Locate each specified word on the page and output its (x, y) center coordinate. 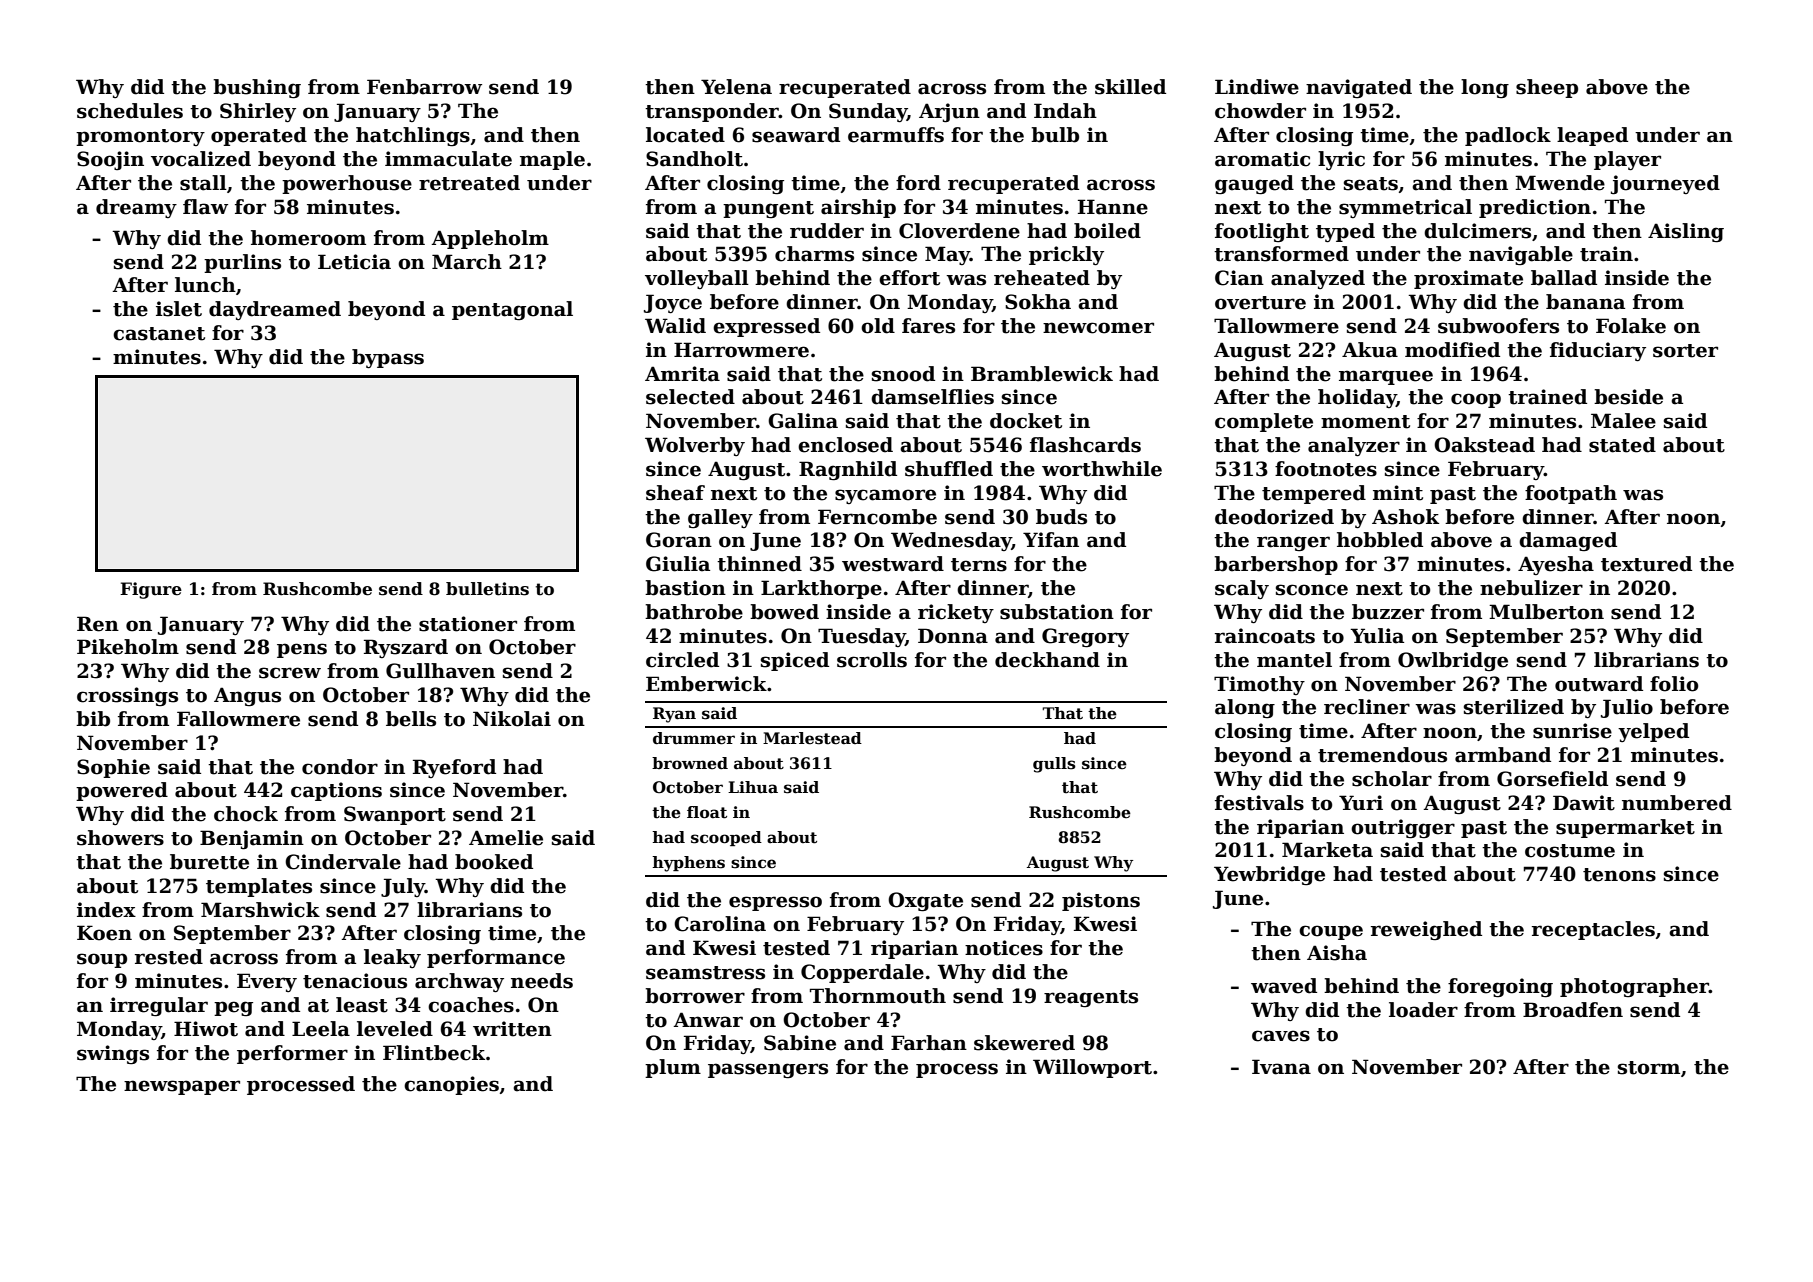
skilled (1130, 87)
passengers (768, 1070)
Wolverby (695, 446)
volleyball (697, 279)
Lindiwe (1257, 87)
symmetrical (1405, 208)
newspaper (182, 1087)
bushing (257, 88)
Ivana (1281, 1067)
